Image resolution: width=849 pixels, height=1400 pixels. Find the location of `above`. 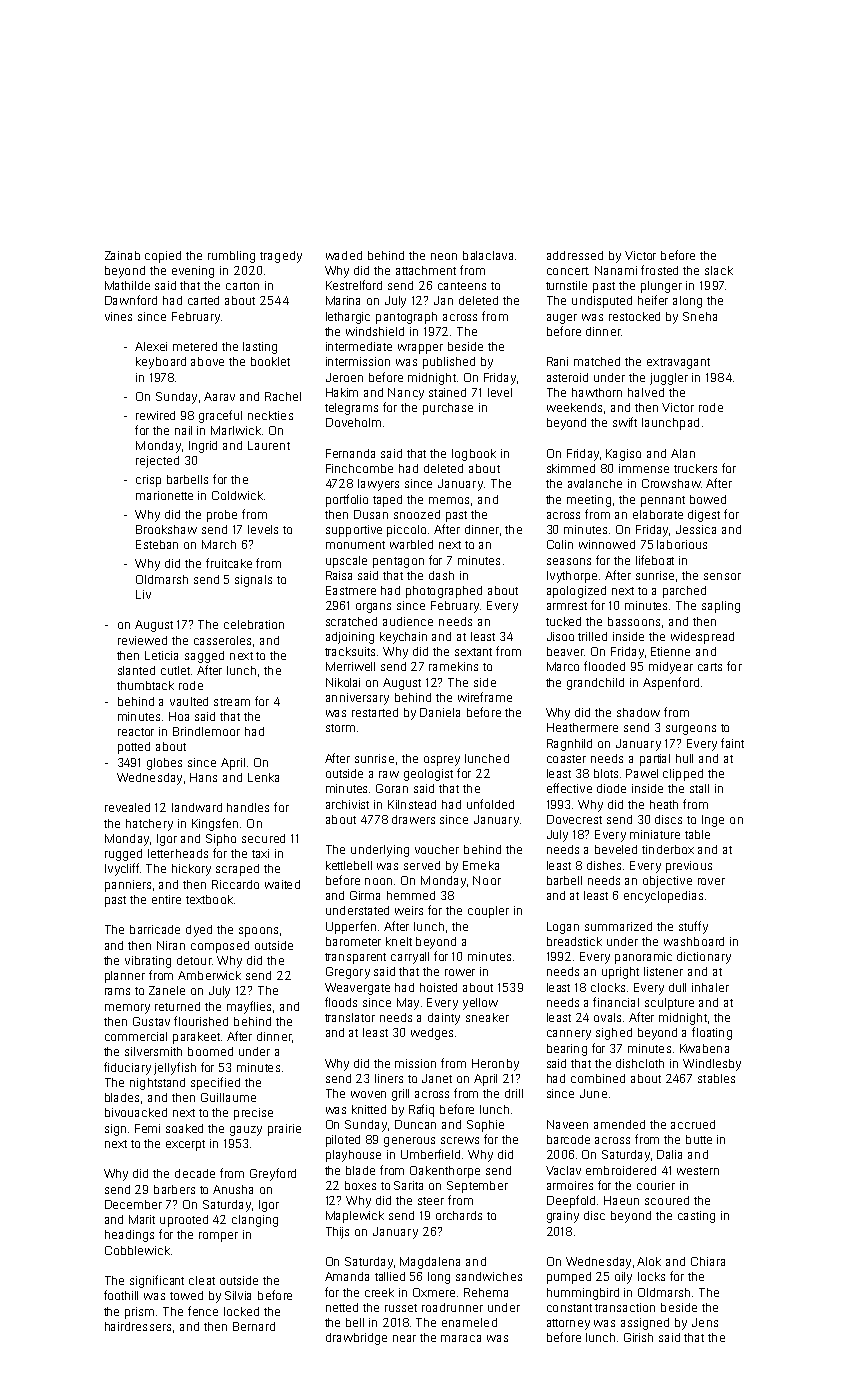

above is located at coordinates (207, 361).
